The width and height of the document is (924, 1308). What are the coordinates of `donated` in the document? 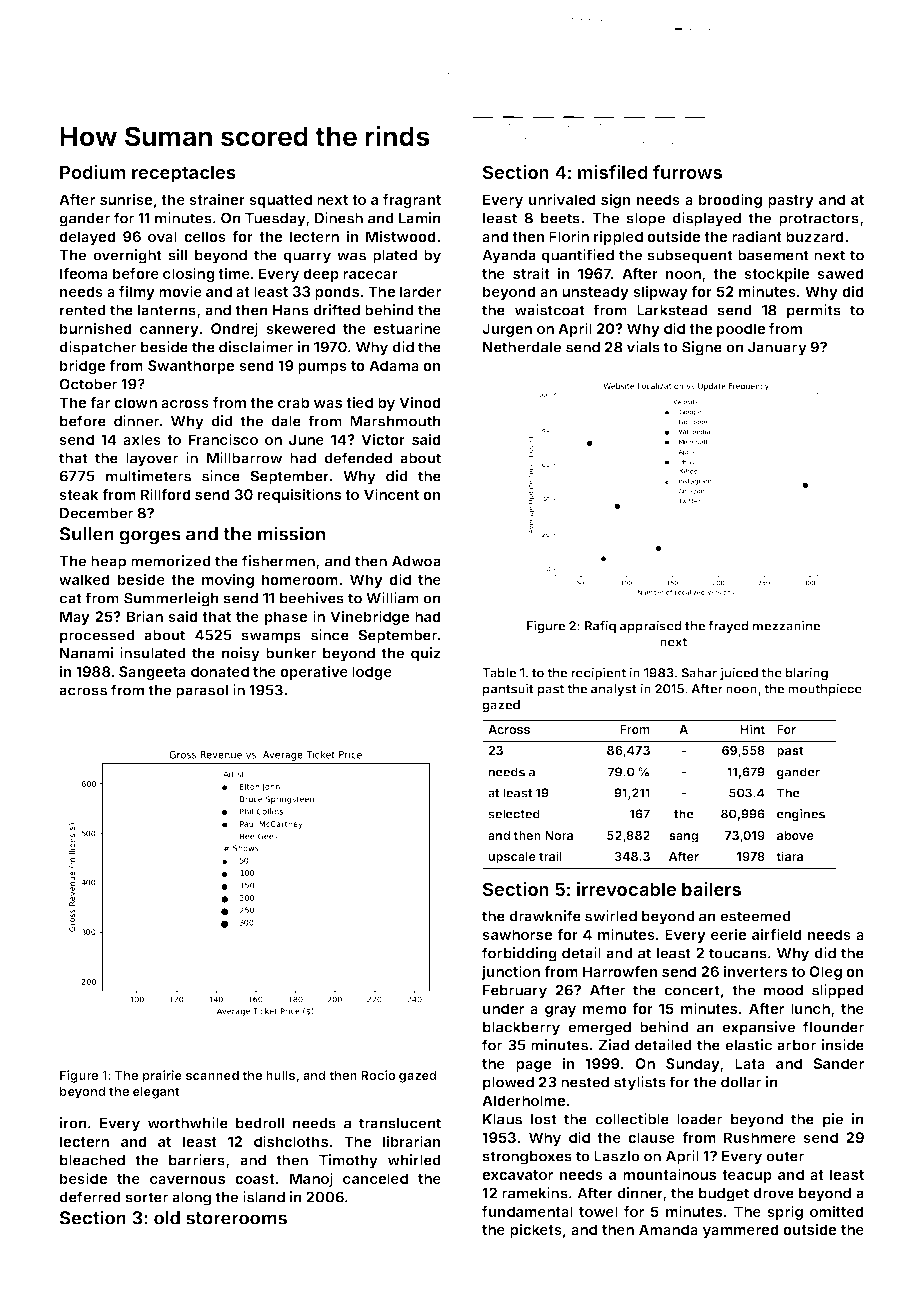 It's located at (220, 671).
